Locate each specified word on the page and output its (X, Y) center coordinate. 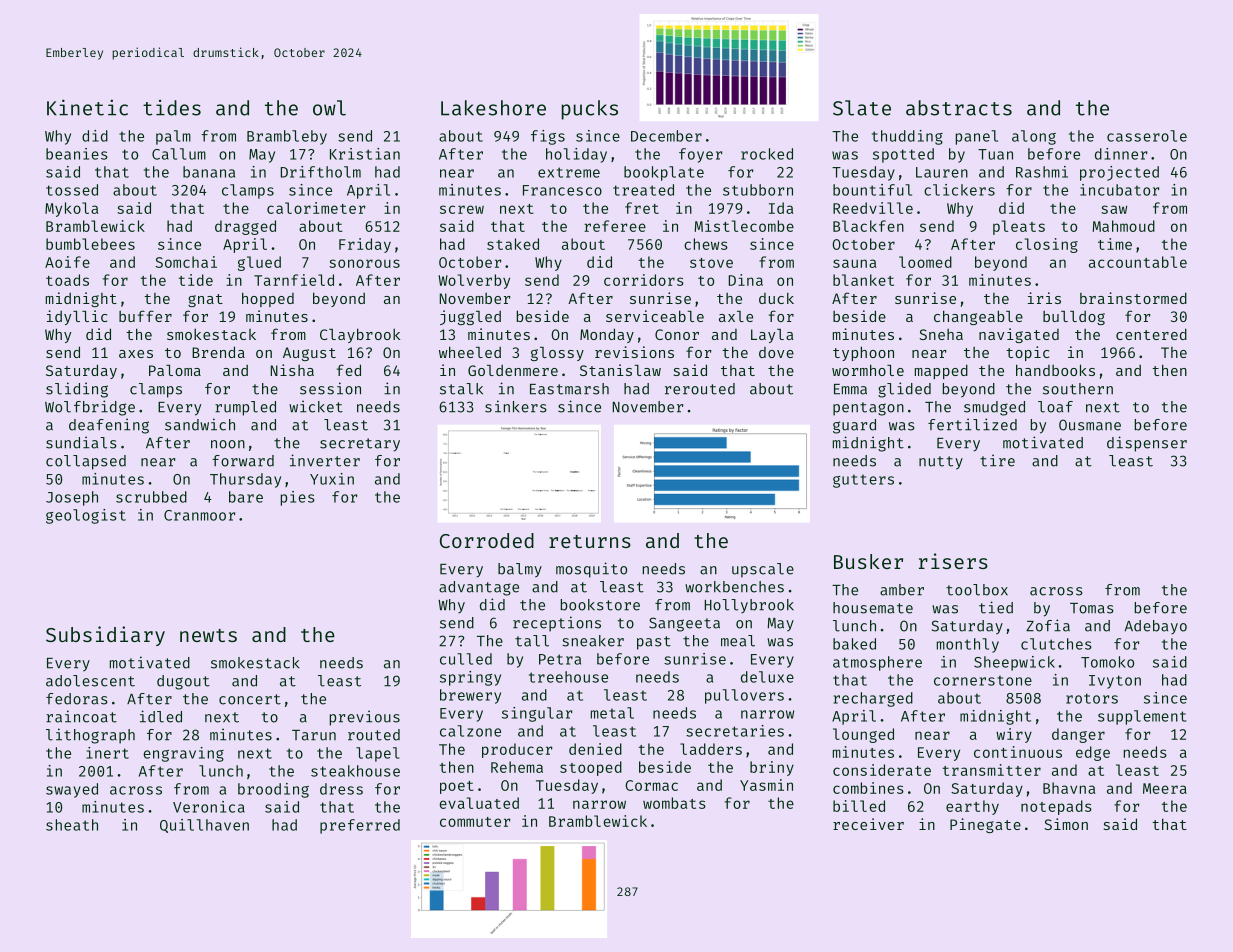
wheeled (470, 352)
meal (738, 641)
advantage (479, 588)
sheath (72, 825)
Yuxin (332, 479)
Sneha (941, 334)
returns (590, 541)
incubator (1119, 190)
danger (1078, 735)
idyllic (77, 317)
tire (997, 460)
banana (209, 172)
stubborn (758, 190)
